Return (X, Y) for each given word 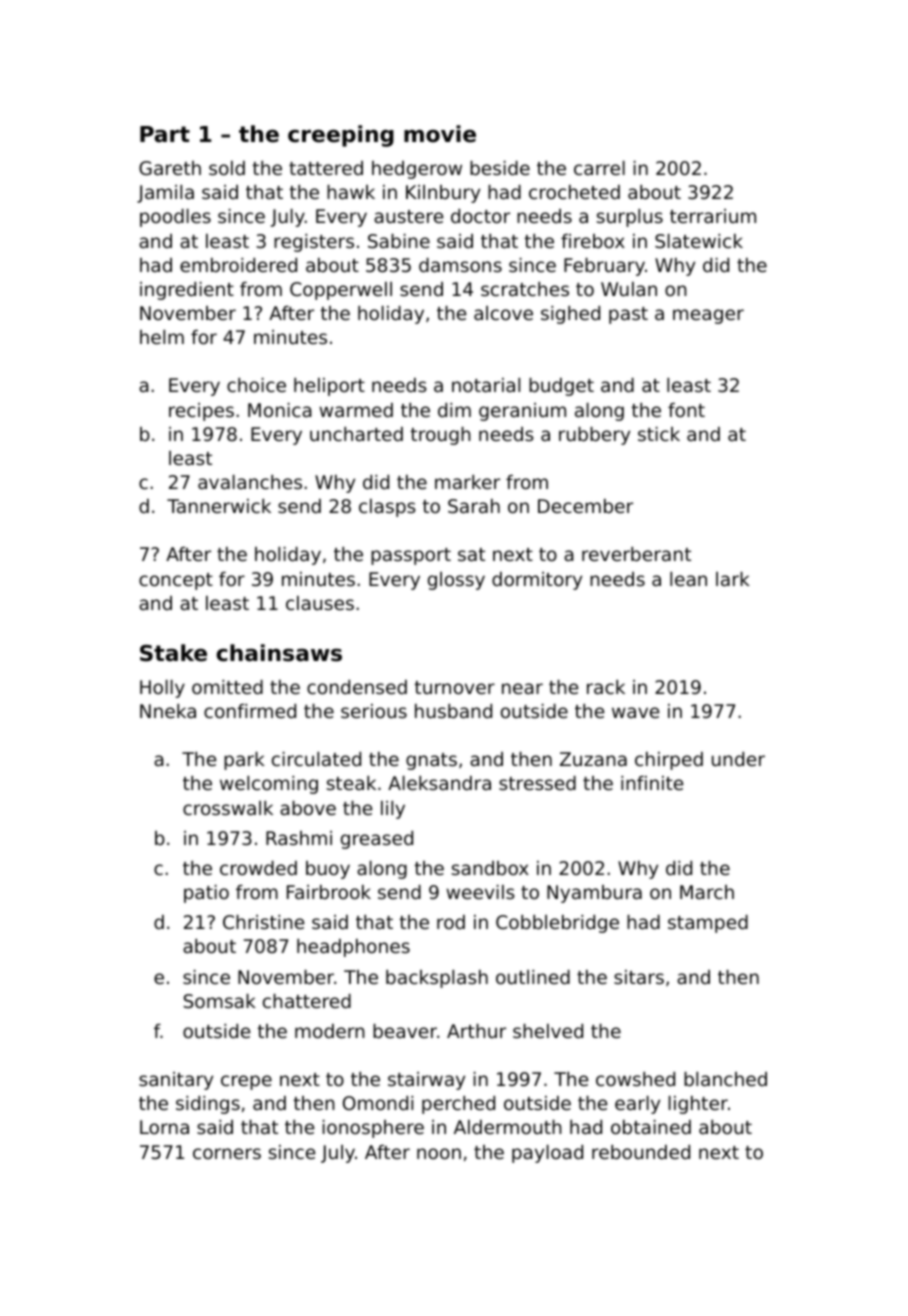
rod (451, 922)
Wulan (629, 289)
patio (206, 894)
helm (162, 337)
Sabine (399, 241)
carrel (599, 168)
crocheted (574, 192)
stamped (708, 924)
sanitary (176, 1081)
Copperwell (341, 291)
